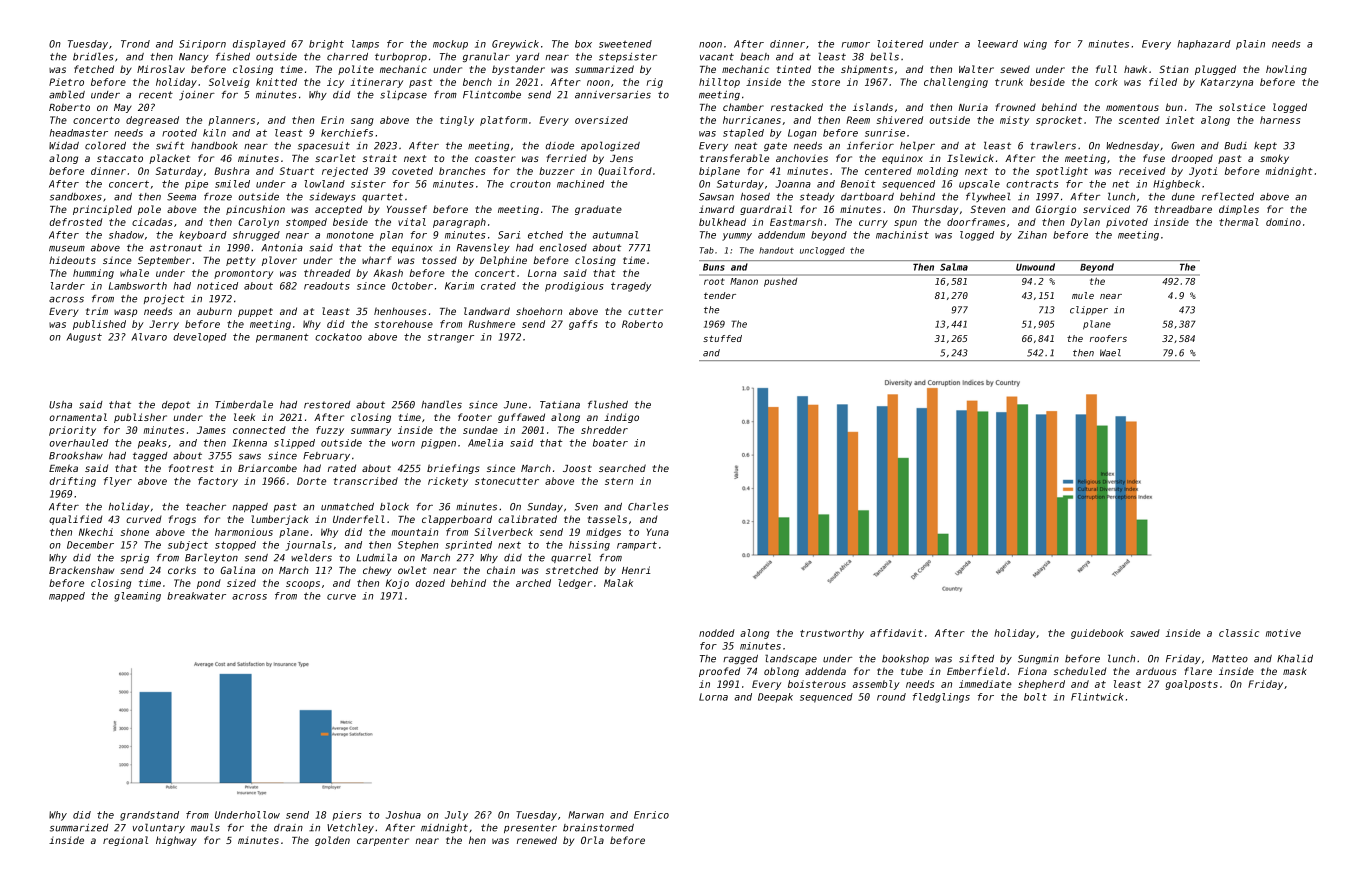  What do you see at coordinates (383, 841) in the page?
I see `carpenter` at bounding box center [383, 841].
